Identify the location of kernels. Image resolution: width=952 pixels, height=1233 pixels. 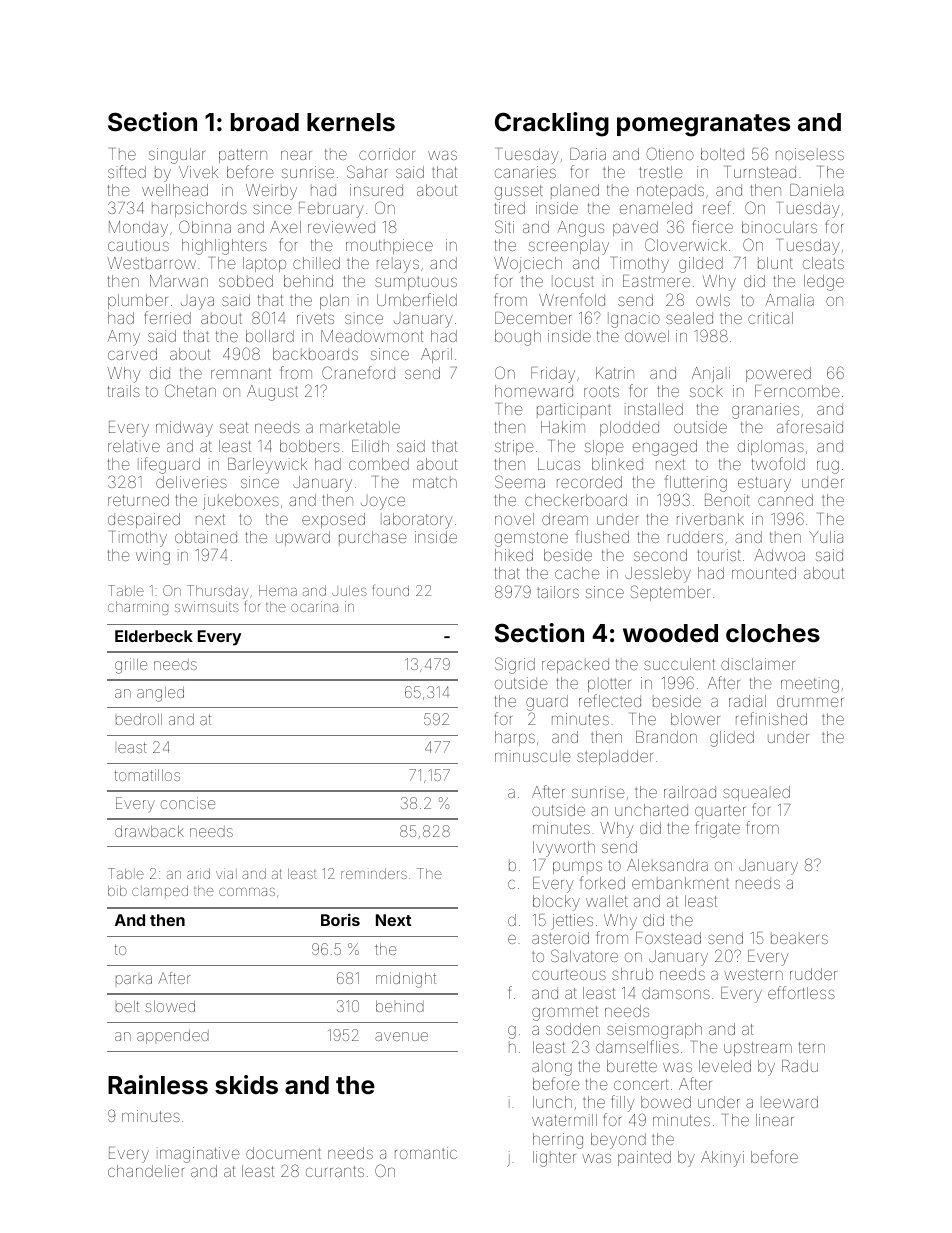
(351, 122).
